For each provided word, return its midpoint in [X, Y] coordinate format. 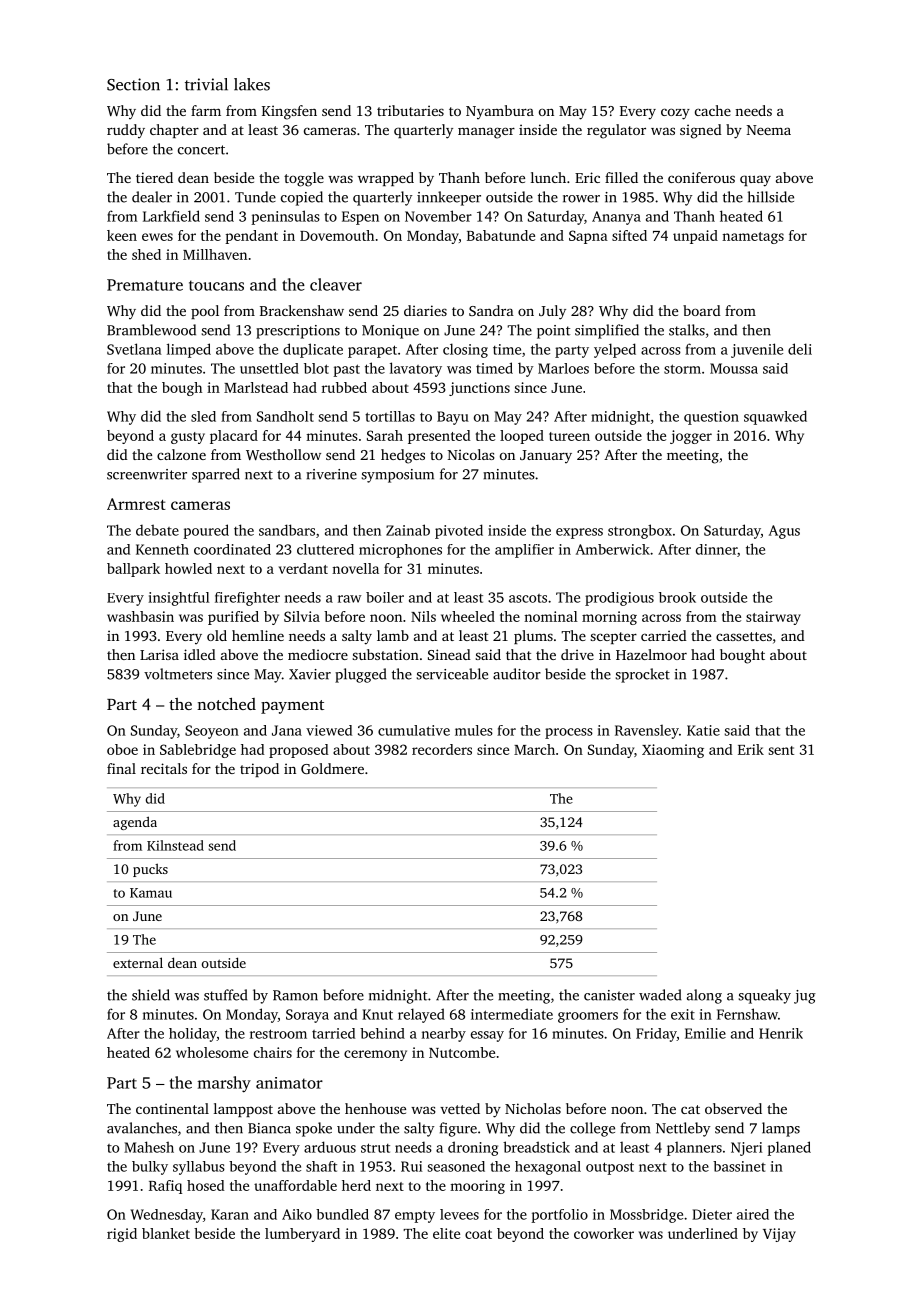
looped [522, 437]
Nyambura [500, 112]
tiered [154, 177]
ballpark [133, 570]
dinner [716, 549]
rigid [122, 1235]
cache [713, 110]
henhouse [375, 1108]
